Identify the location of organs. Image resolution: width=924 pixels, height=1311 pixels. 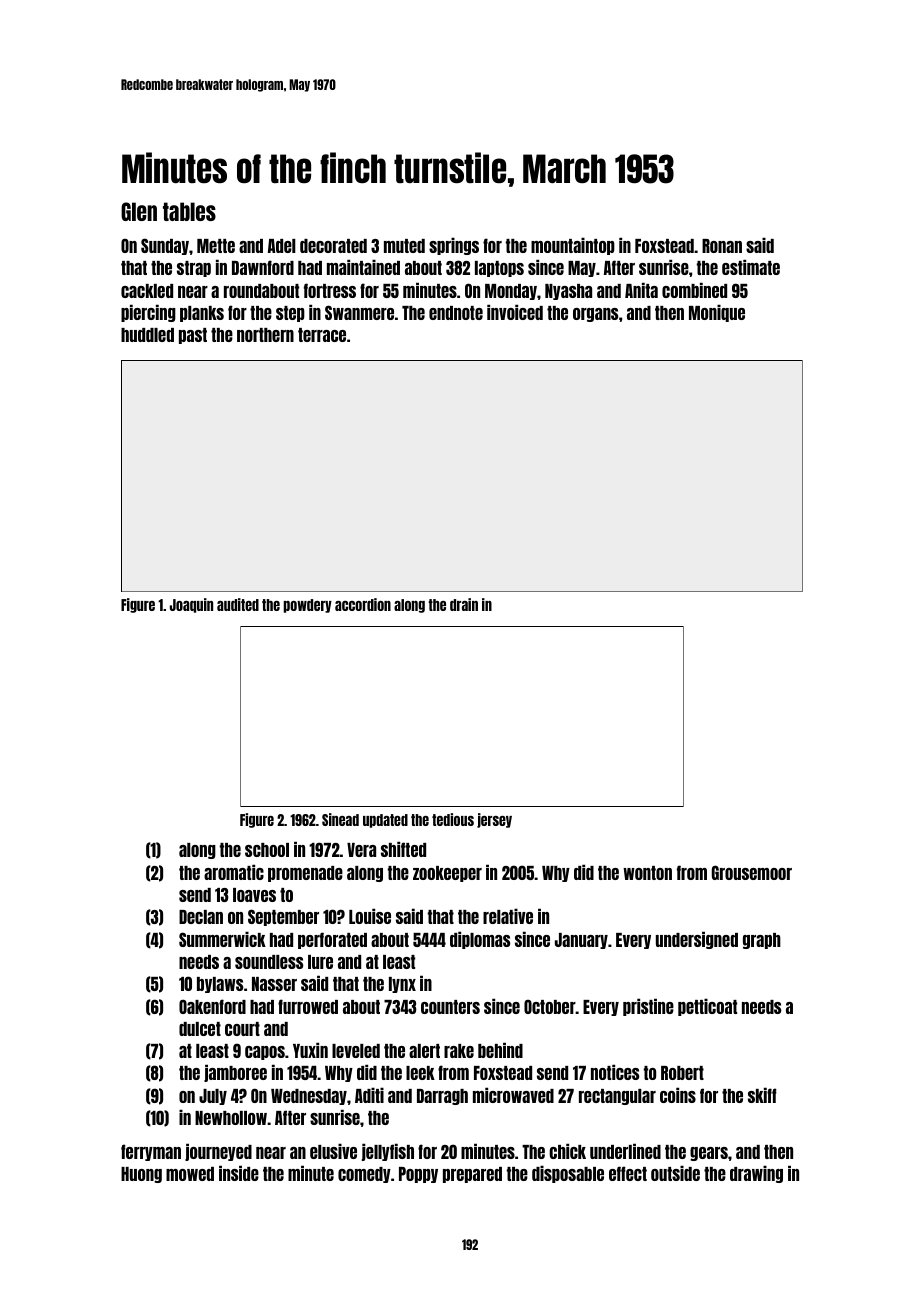
(595, 315).
